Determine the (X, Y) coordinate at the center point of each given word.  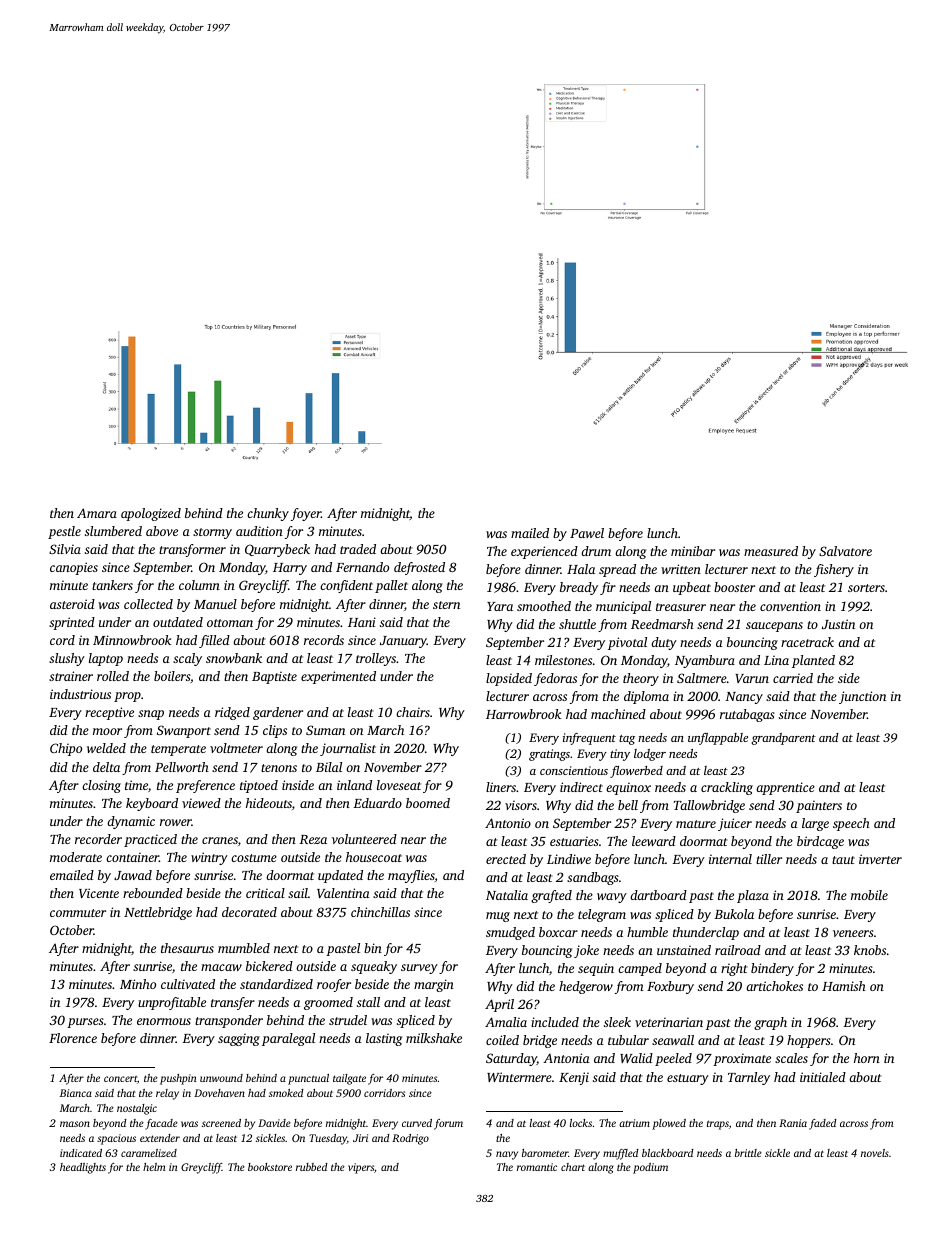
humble (647, 932)
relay (167, 1094)
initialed (823, 1077)
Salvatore (845, 551)
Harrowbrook (524, 714)
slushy (67, 659)
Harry (290, 569)
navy (507, 1155)
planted (813, 661)
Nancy (744, 698)
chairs (413, 712)
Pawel (587, 533)
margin (434, 985)
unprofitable (172, 1003)
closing (101, 786)
